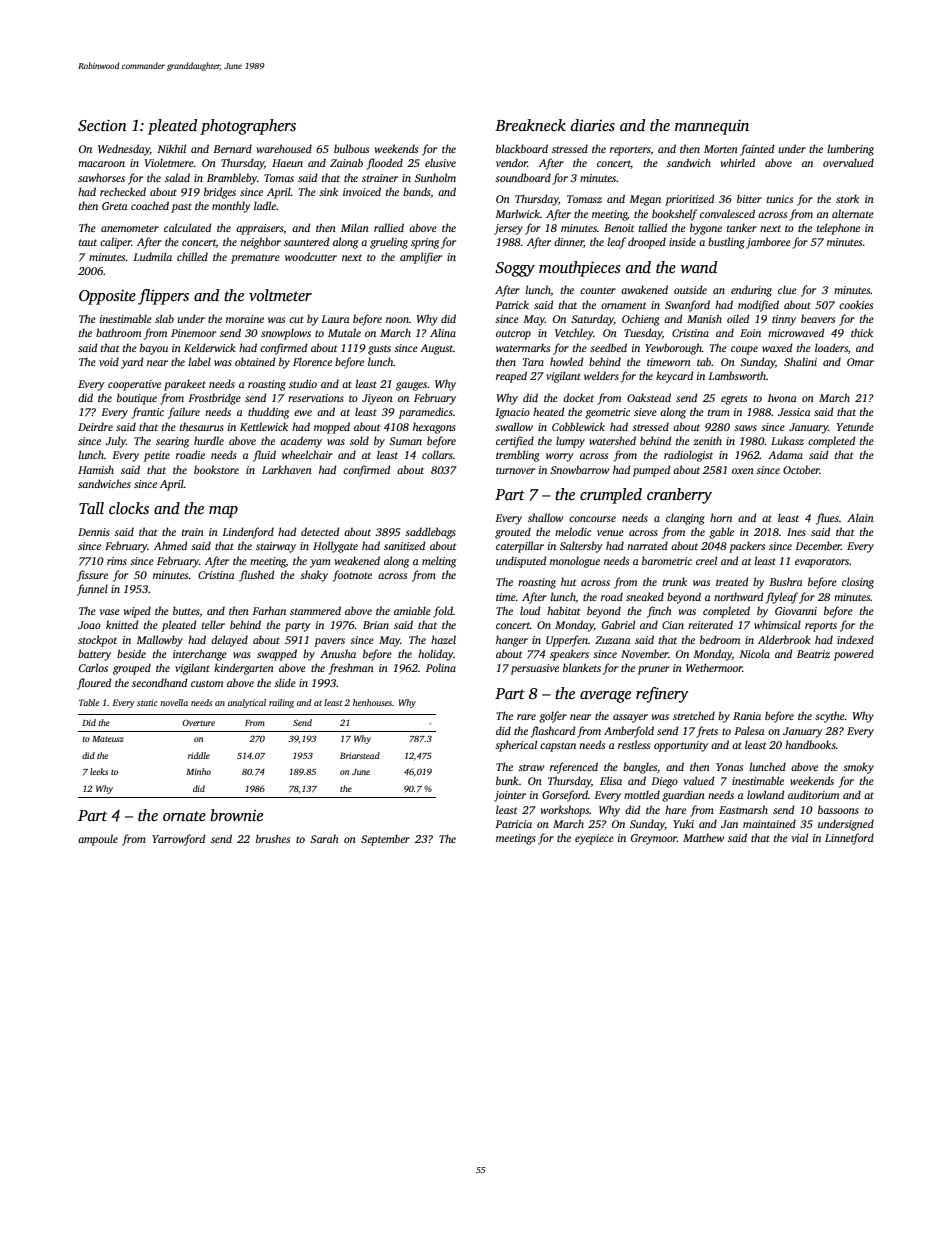  Describe the element at coordinates (385, 164) in the image. I see `flooded` at that location.
